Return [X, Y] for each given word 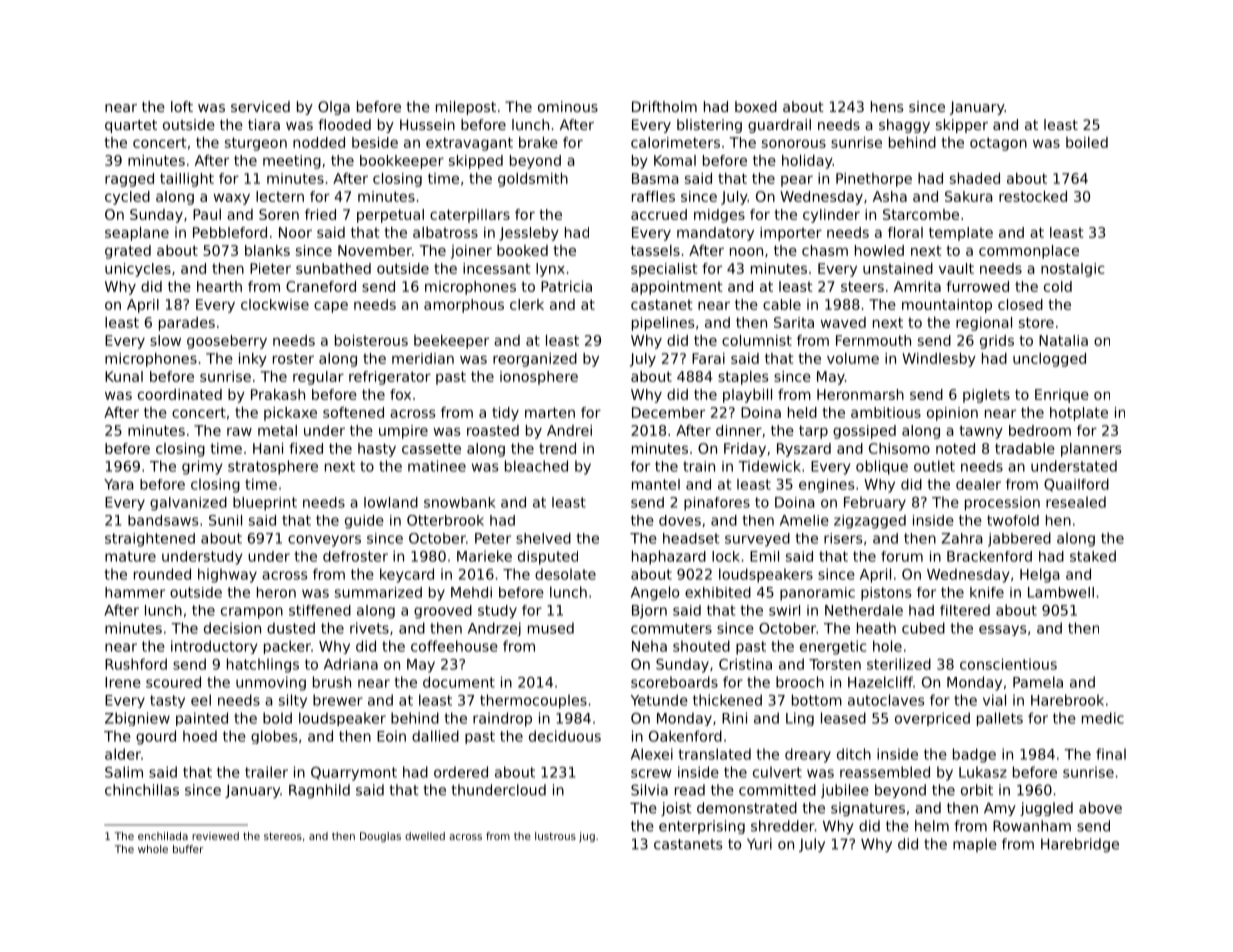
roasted [493, 430]
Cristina [745, 664]
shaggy [904, 126]
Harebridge [1080, 845]
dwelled [425, 836]
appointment [677, 288]
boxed [756, 106]
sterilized [899, 664]
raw [239, 431]
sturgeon [256, 144]
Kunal [124, 376]
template [961, 234]
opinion [952, 414]
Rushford [136, 664]
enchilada [163, 836]
